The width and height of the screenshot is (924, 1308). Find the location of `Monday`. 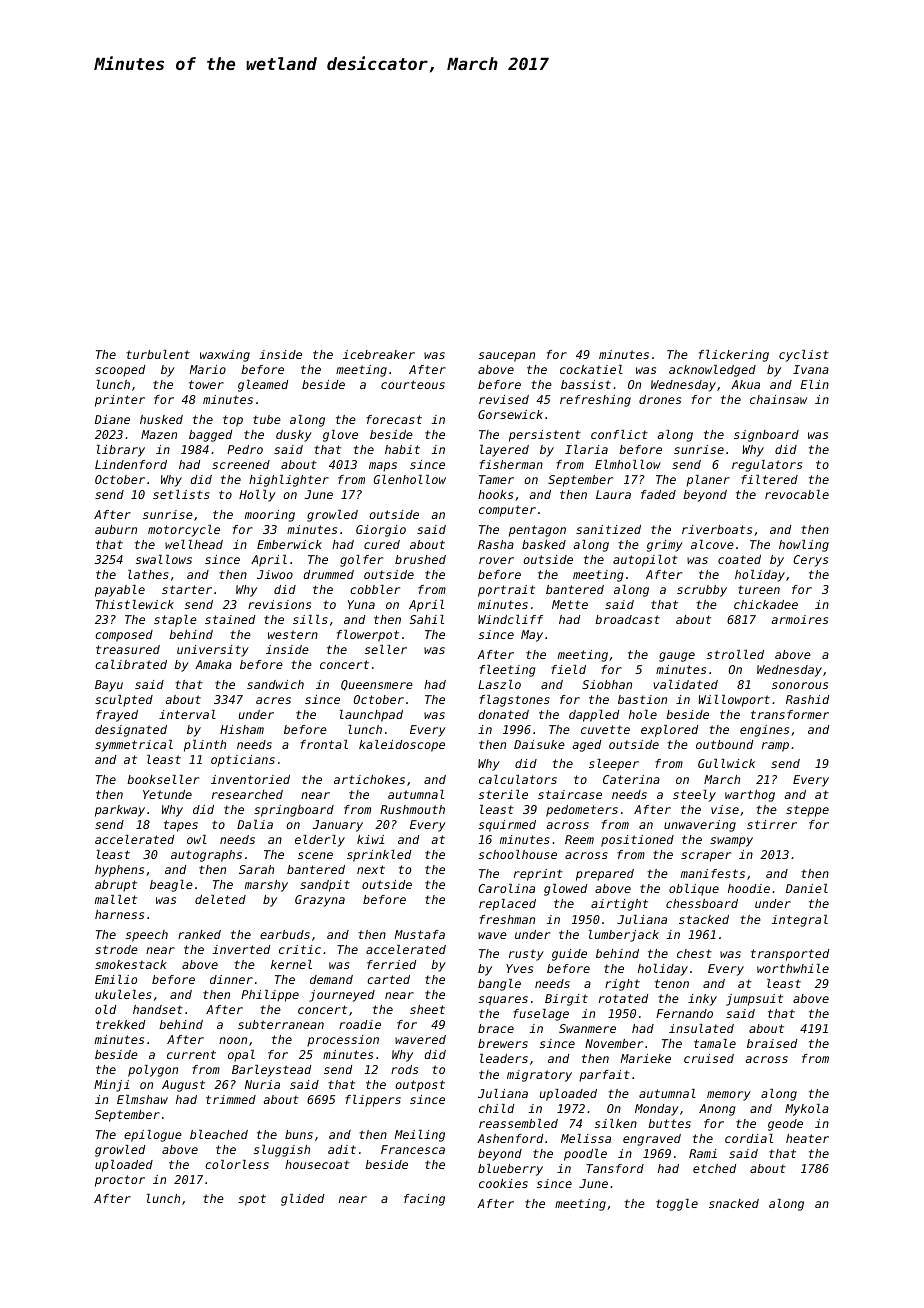

Monday is located at coordinates (657, 1110).
